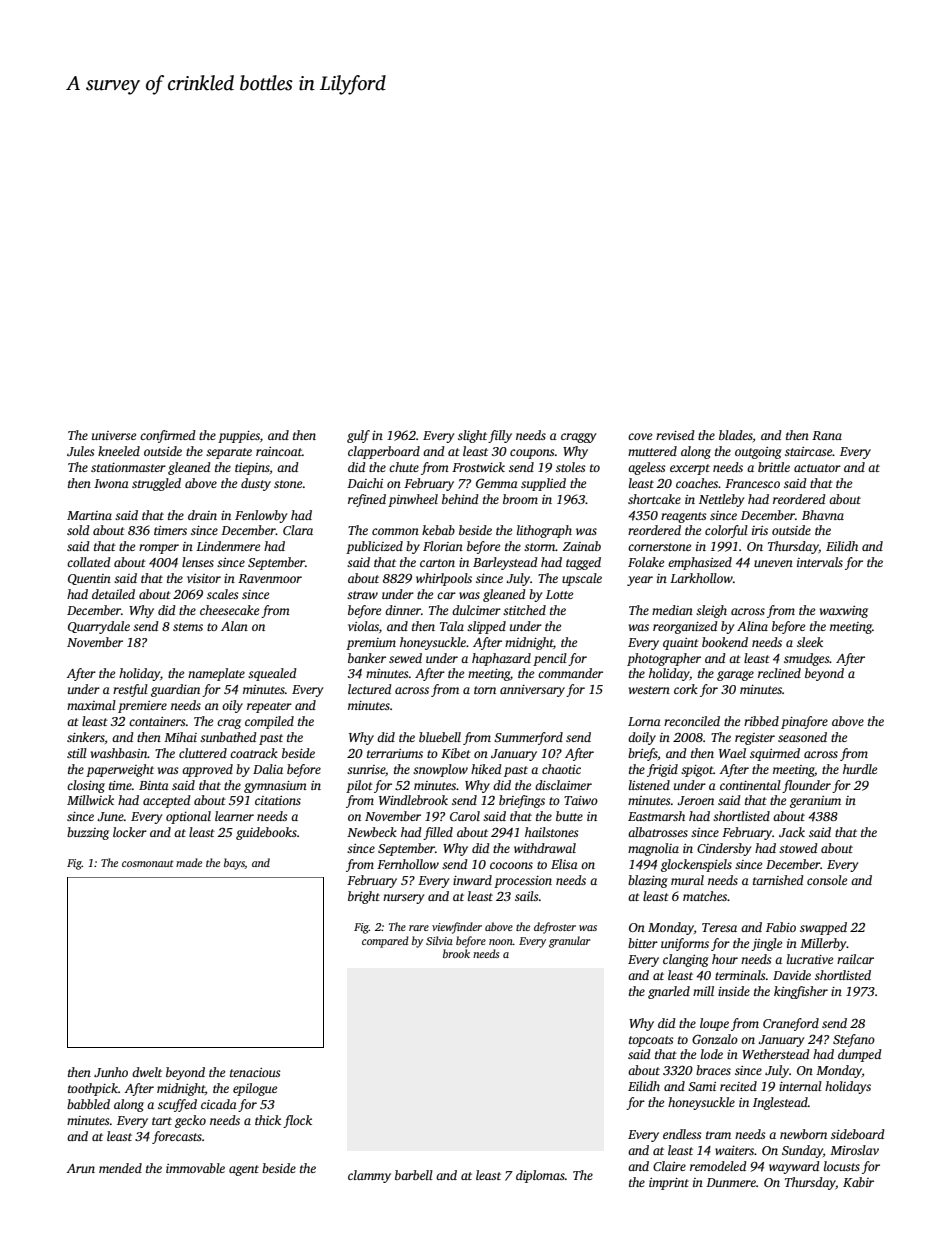 The width and height of the screenshot is (952, 1233). Describe the element at coordinates (540, 1176) in the screenshot. I see `diplomas` at that location.
